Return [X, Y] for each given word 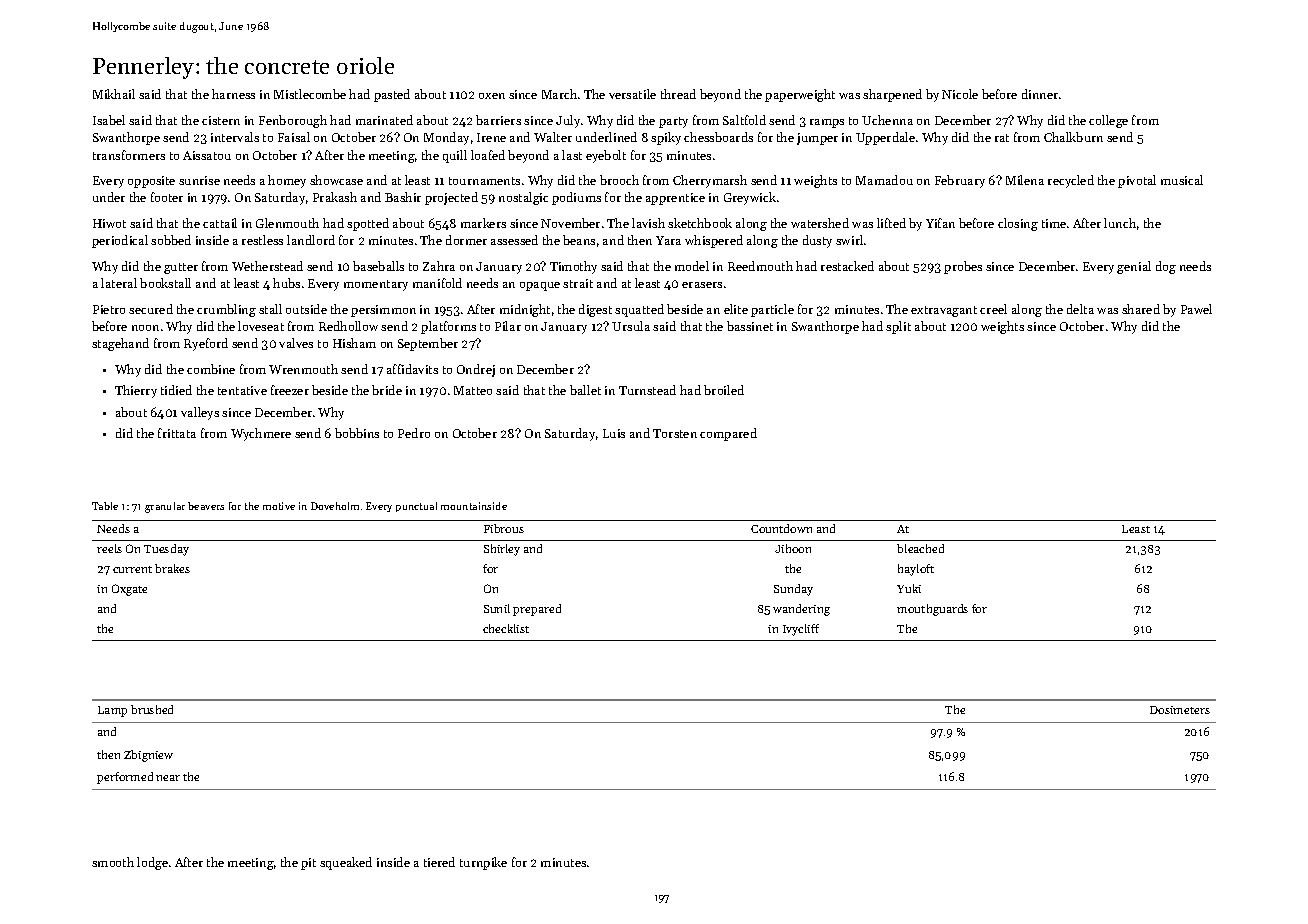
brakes [172, 568]
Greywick [750, 198]
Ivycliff [801, 630]
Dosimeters [1180, 710]
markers [483, 223]
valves [296, 343]
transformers [129, 155]
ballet [585, 390]
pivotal [1137, 181]
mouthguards [932, 610]
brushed [152, 709]
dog [1166, 267]
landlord [311, 240]
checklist [506, 628]
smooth [113, 862]
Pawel [1196, 309]
